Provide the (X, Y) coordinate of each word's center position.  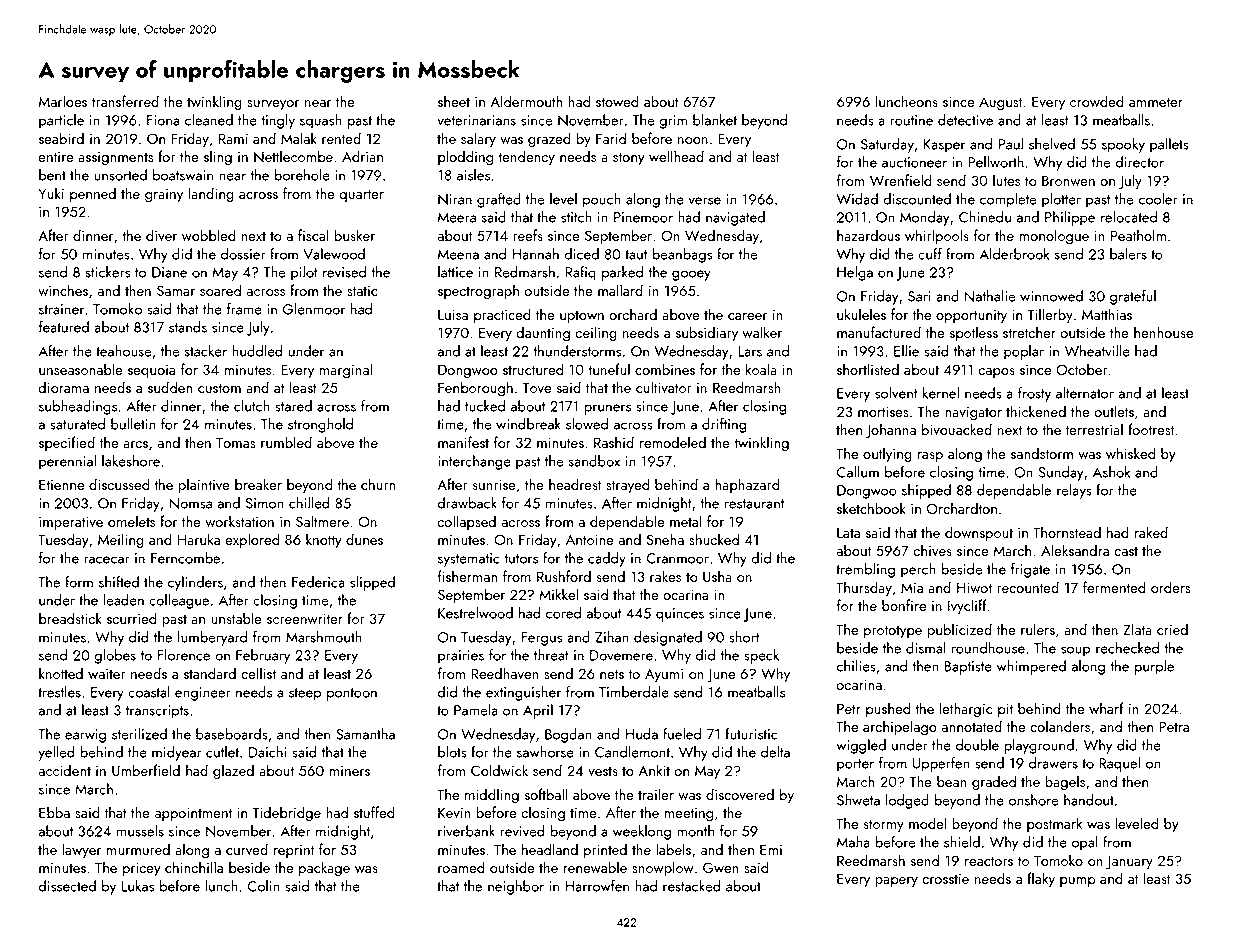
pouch (602, 200)
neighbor (516, 887)
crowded (1097, 101)
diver (161, 235)
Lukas (138, 886)
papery (896, 882)
